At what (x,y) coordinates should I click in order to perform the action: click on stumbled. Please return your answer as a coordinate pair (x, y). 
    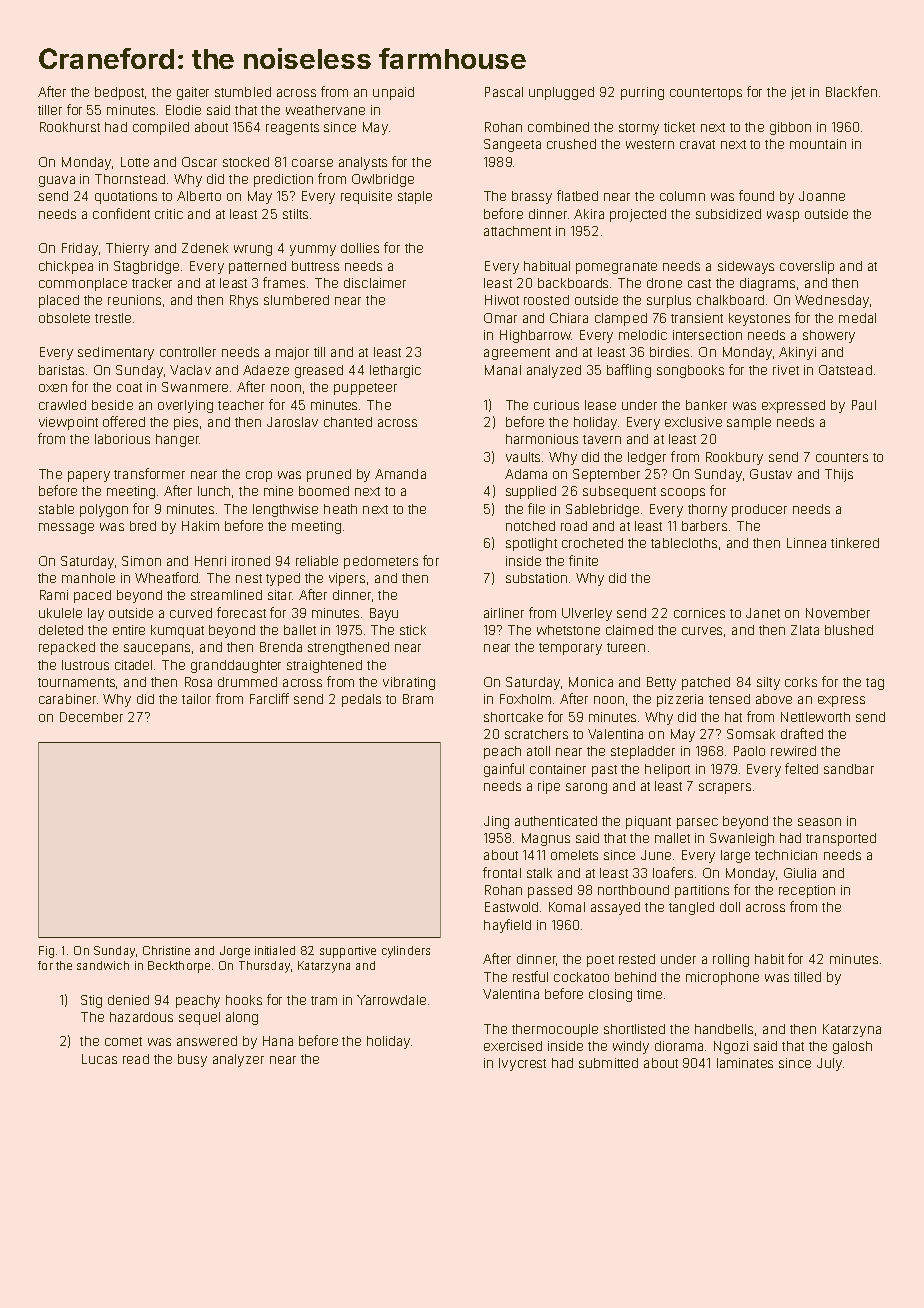
    Looking at the image, I should click on (243, 92).
